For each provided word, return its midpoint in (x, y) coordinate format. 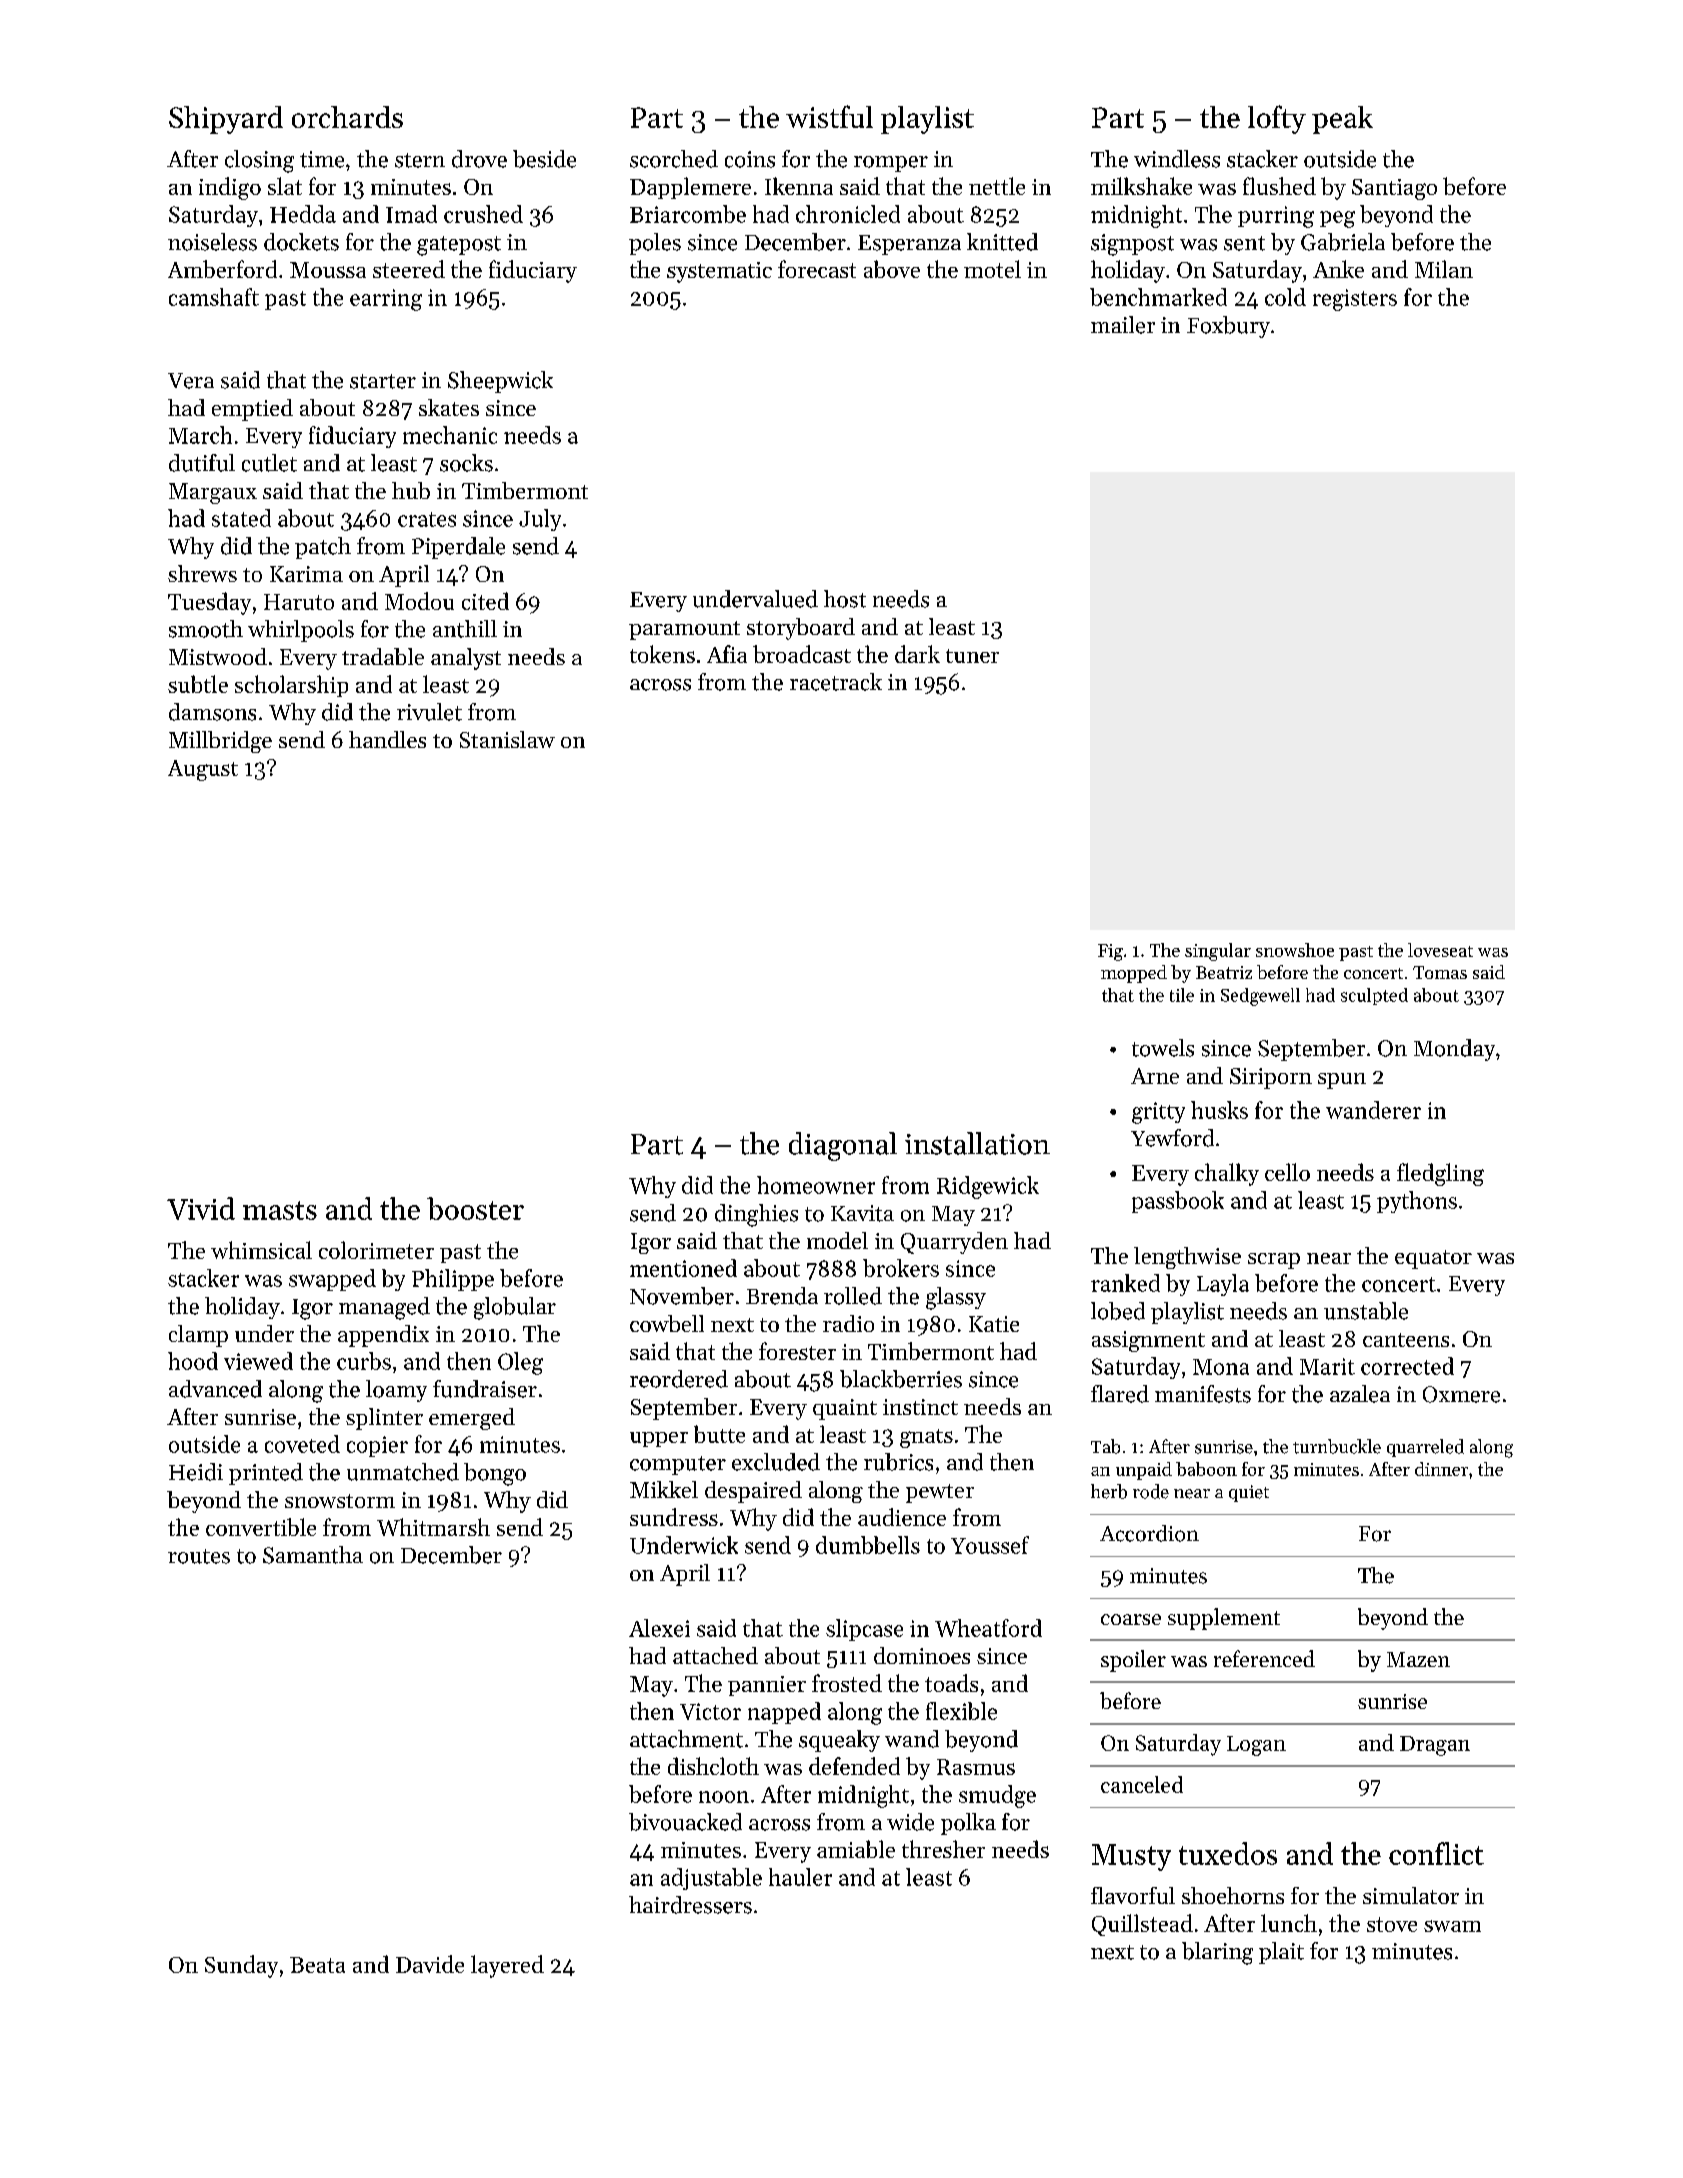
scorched (674, 159)
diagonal (843, 1146)
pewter (940, 1493)
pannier (767, 1686)
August (203, 770)
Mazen (1418, 1659)
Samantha (313, 1555)
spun (1342, 1081)
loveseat (1440, 950)
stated (241, 518)
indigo (230, 188)
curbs (364, 1361)
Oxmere (1461, 1394)
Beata (317, 1965)
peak (1342, 120)
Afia (727, 654)
